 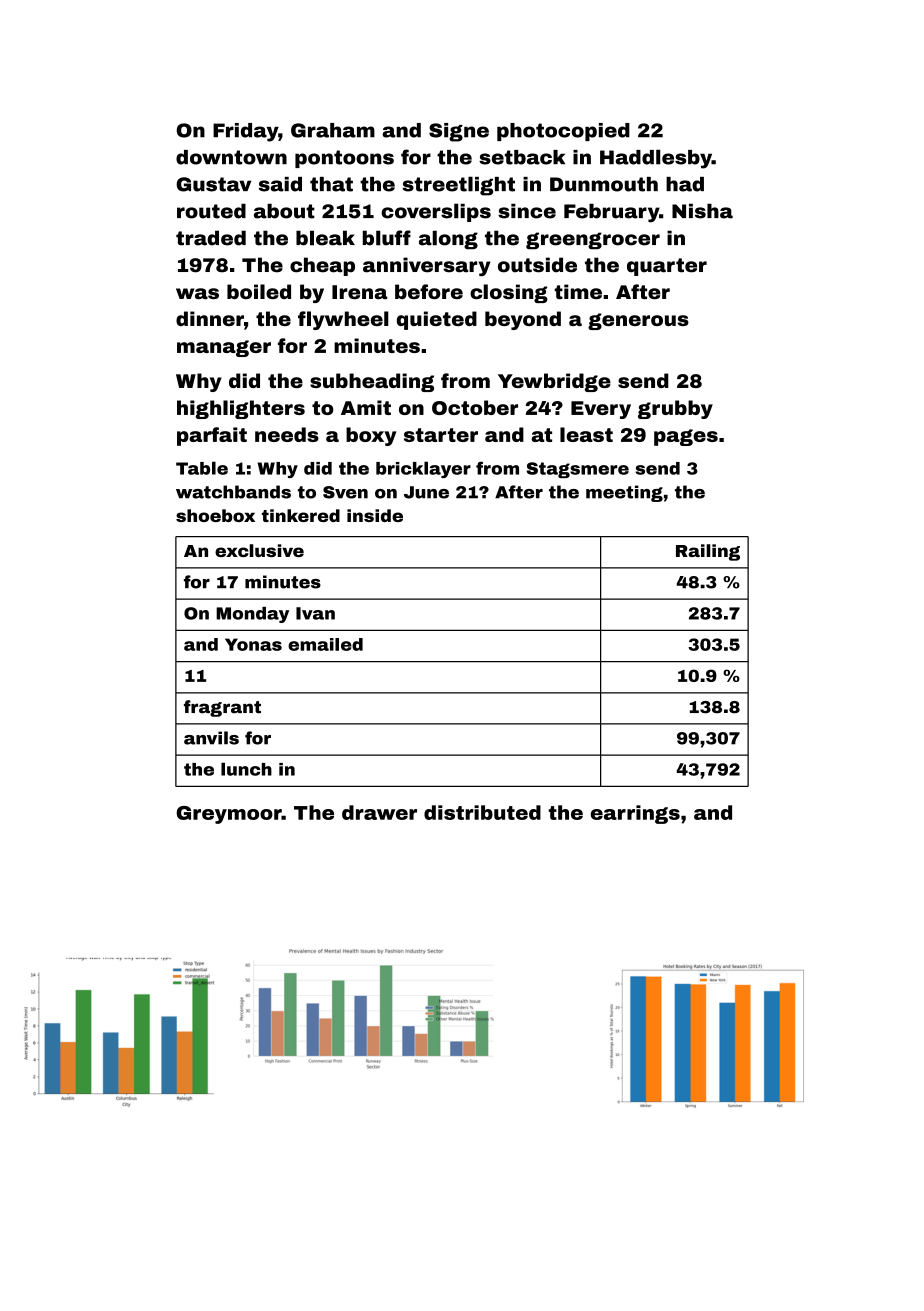 I want to click on grubby, so click(x=675, y=409).
